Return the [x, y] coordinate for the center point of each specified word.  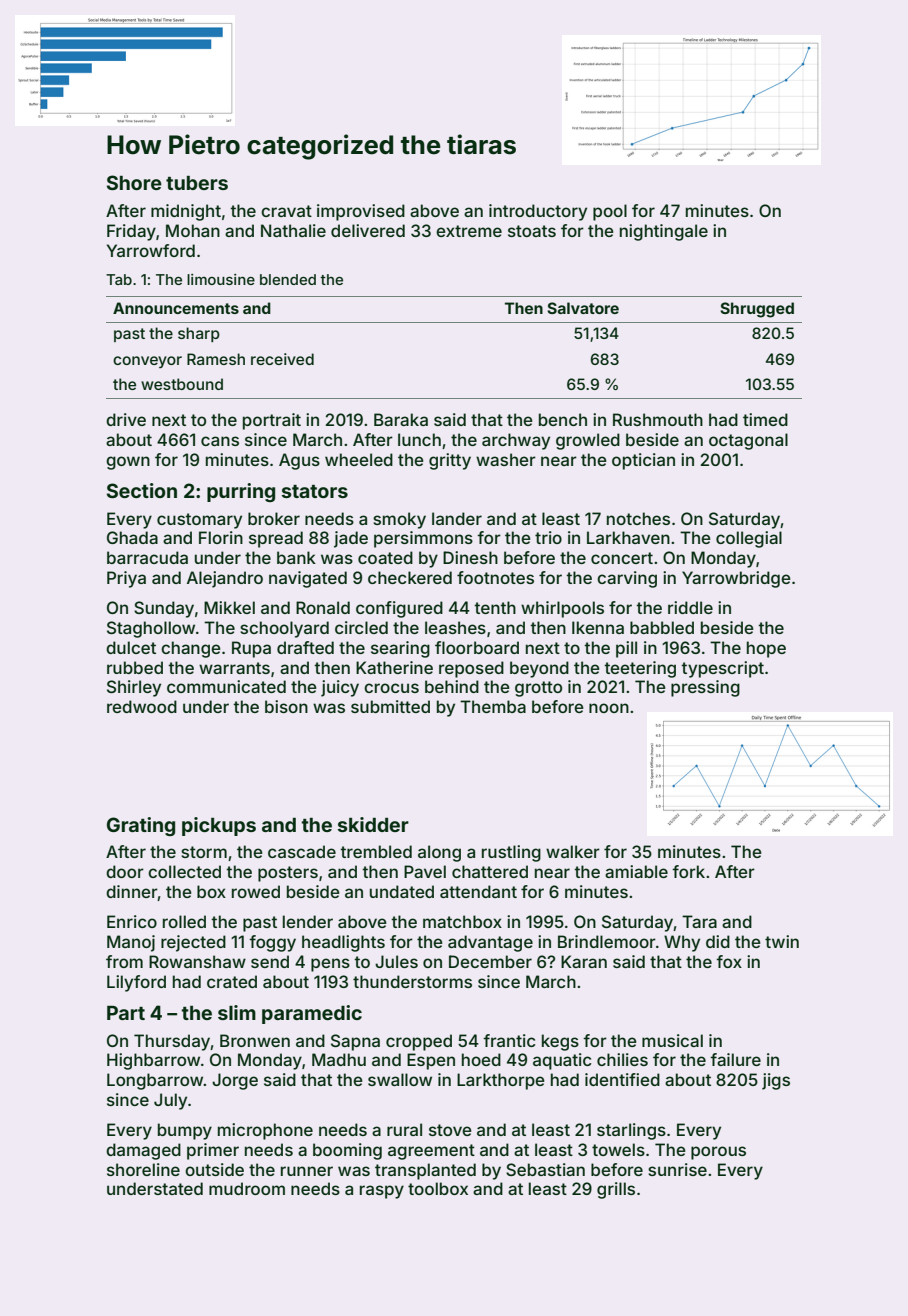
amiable [636, 871]
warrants [234, 668]
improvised [361, 212]
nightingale [664, 232]
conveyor [147, 362]
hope [766, 649]
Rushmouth [658, 419]
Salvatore [583, 308]
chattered [490, 871]
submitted [390, 706]
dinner [132, 893]
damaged [143, 1151]
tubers [197, 183]
